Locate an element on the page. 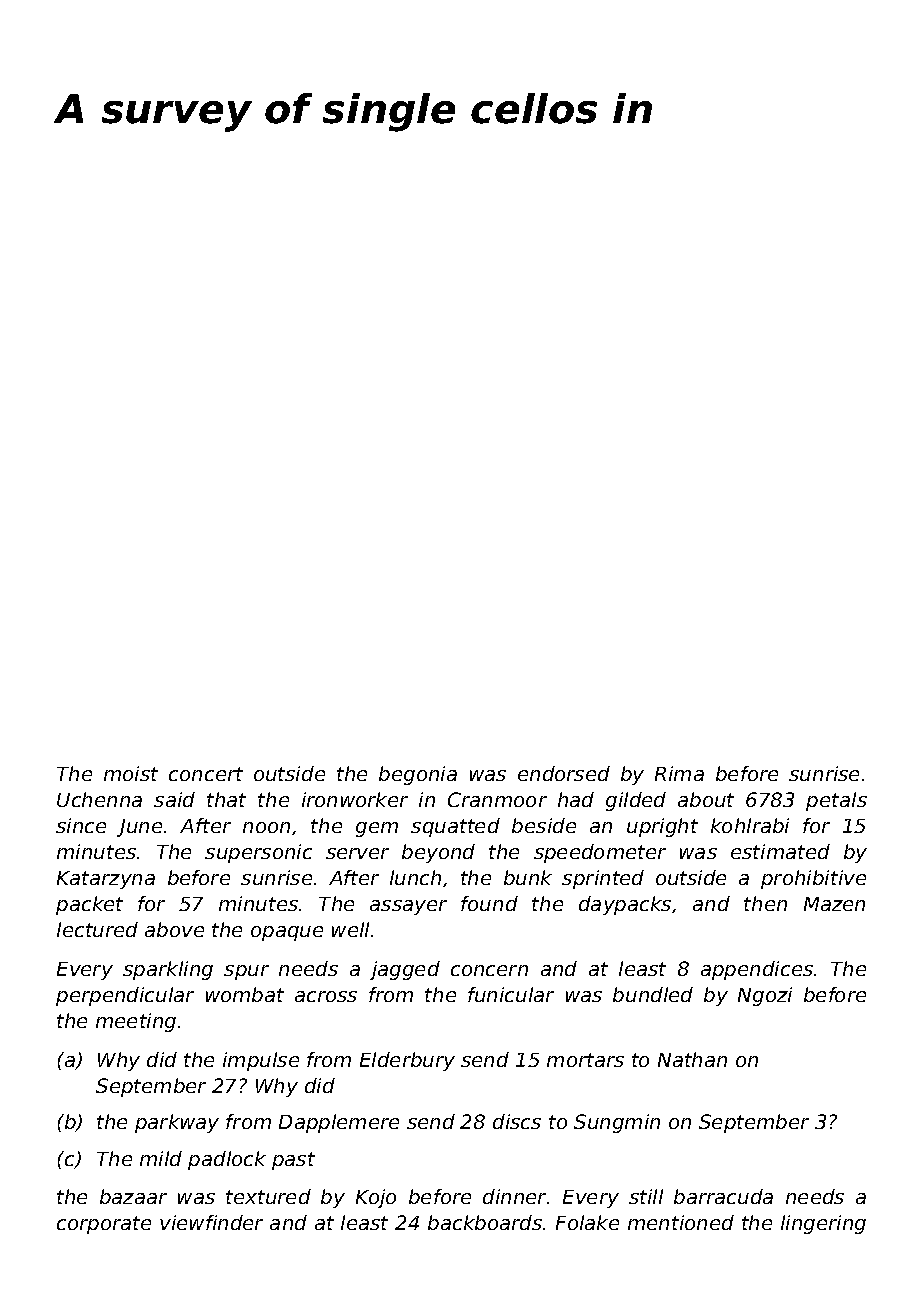 The image size is (924, 1311). Nathan is located at coordinates (692, 1059).
